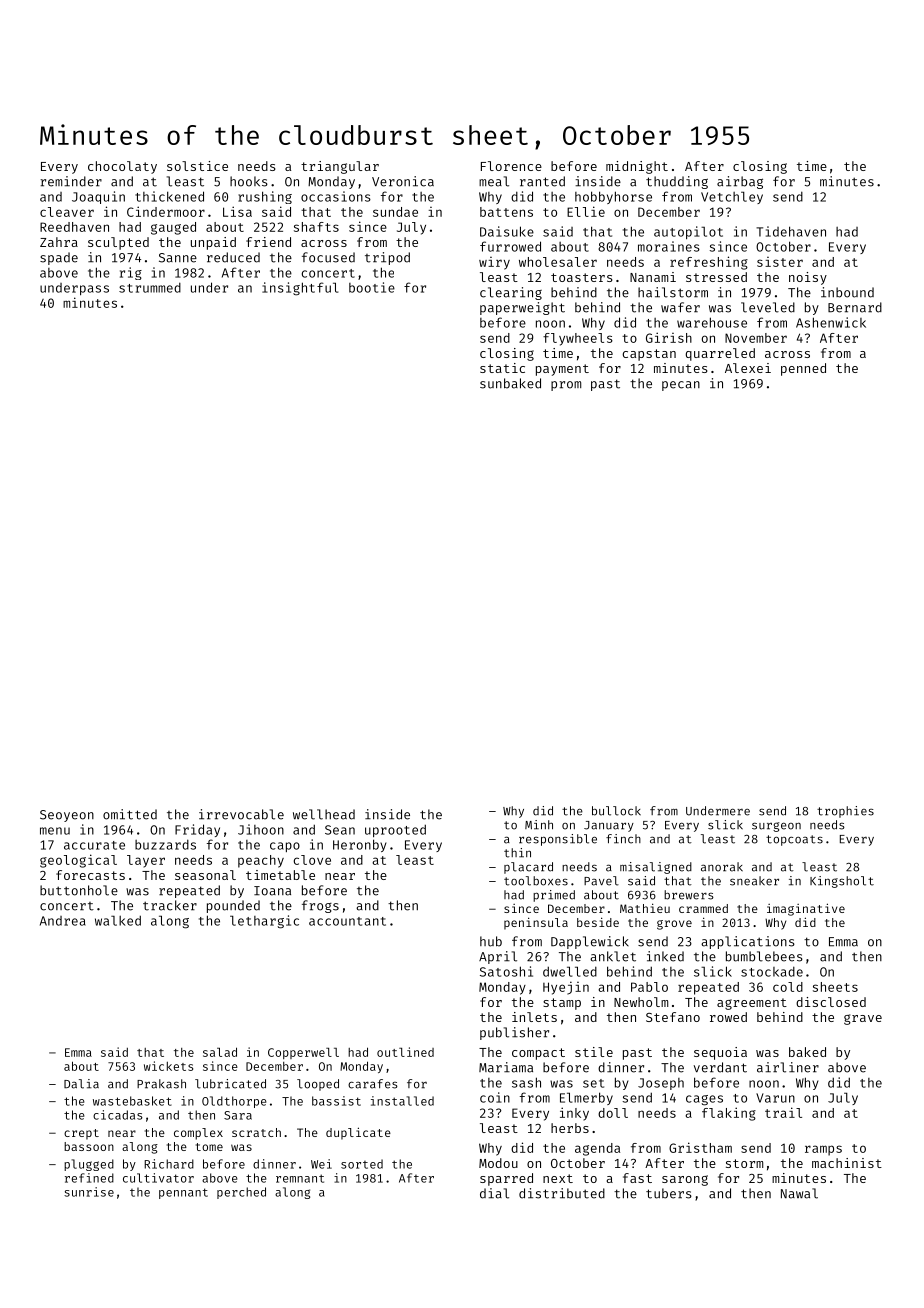 The width and height of the screenshot is (924, 1308). What do you see at coordinates (716, 277) in the screenshot?
I see `stressed` at bounding box center [716, 277].
